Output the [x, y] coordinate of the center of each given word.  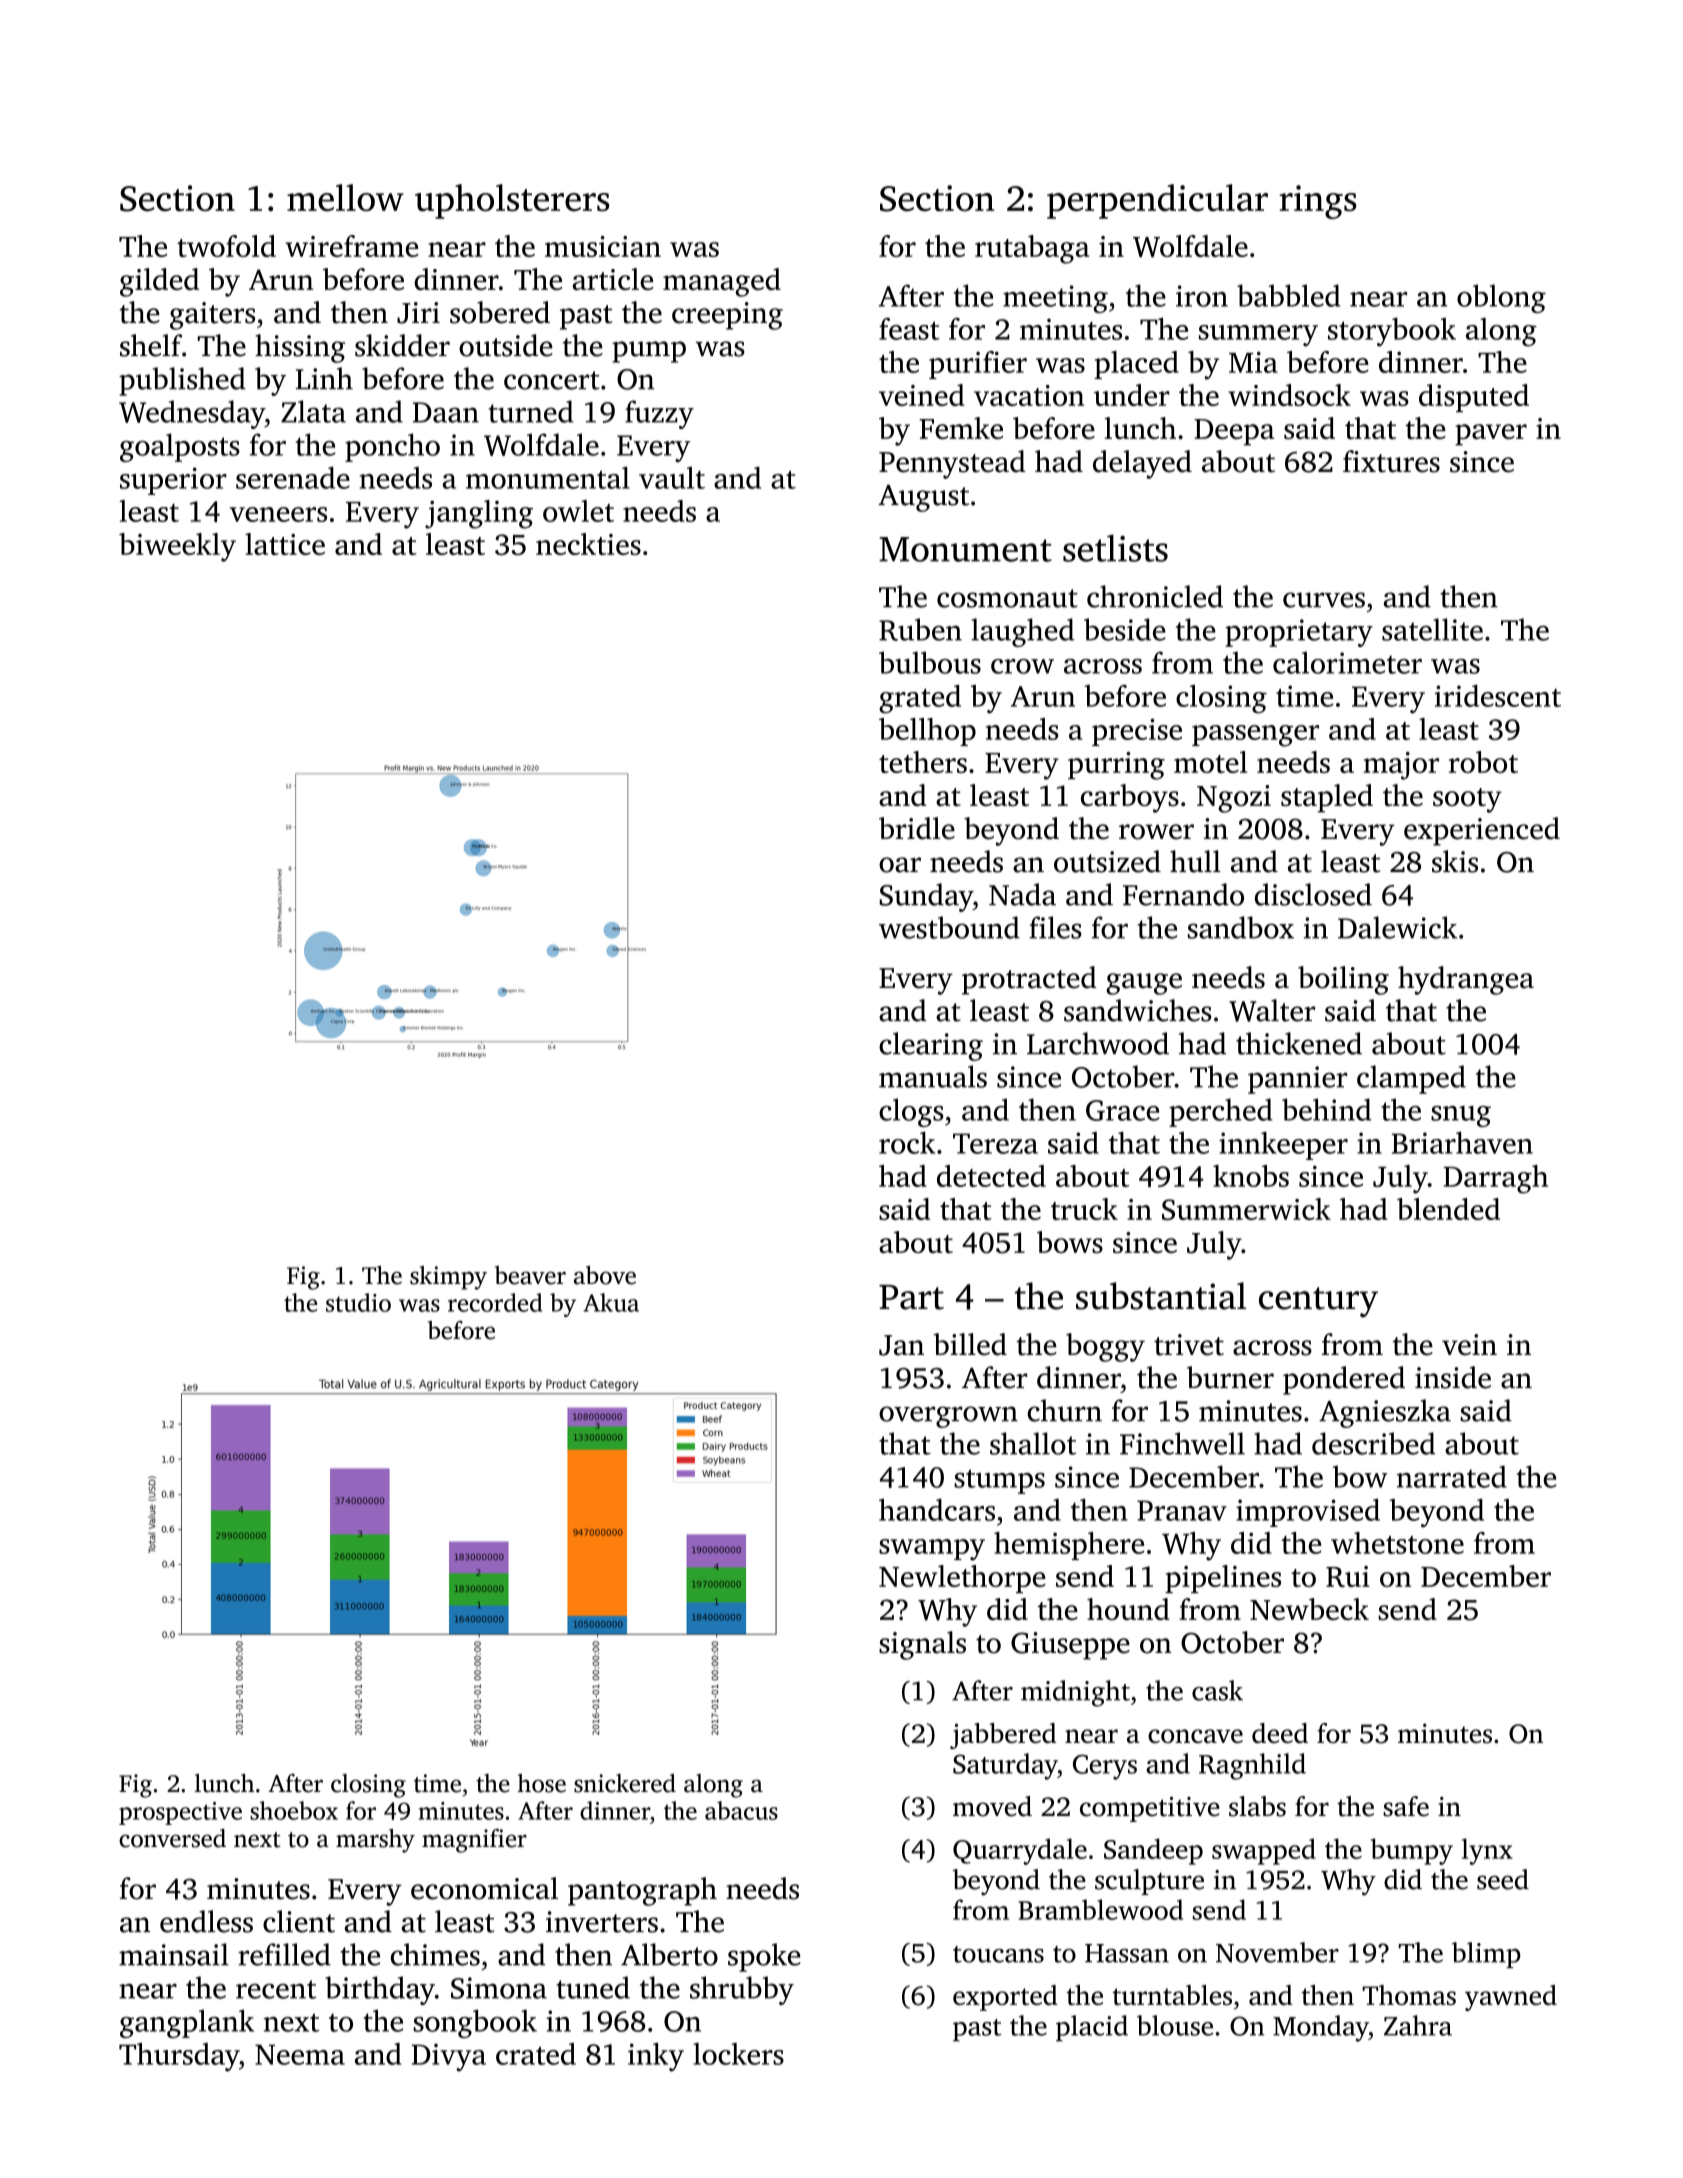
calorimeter [1347, 662]
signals [922, 1645]
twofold [226, 246]
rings [1318, 202]
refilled [284, 1954]
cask [1217, 1690]
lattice [285, 544]
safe [1406, 1806]
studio [358, 1302]
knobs [1251, 1176]
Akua [611, 1302]
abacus [741, 1810]
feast [909, 329]
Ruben [920, 629]
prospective [180, 1813]
